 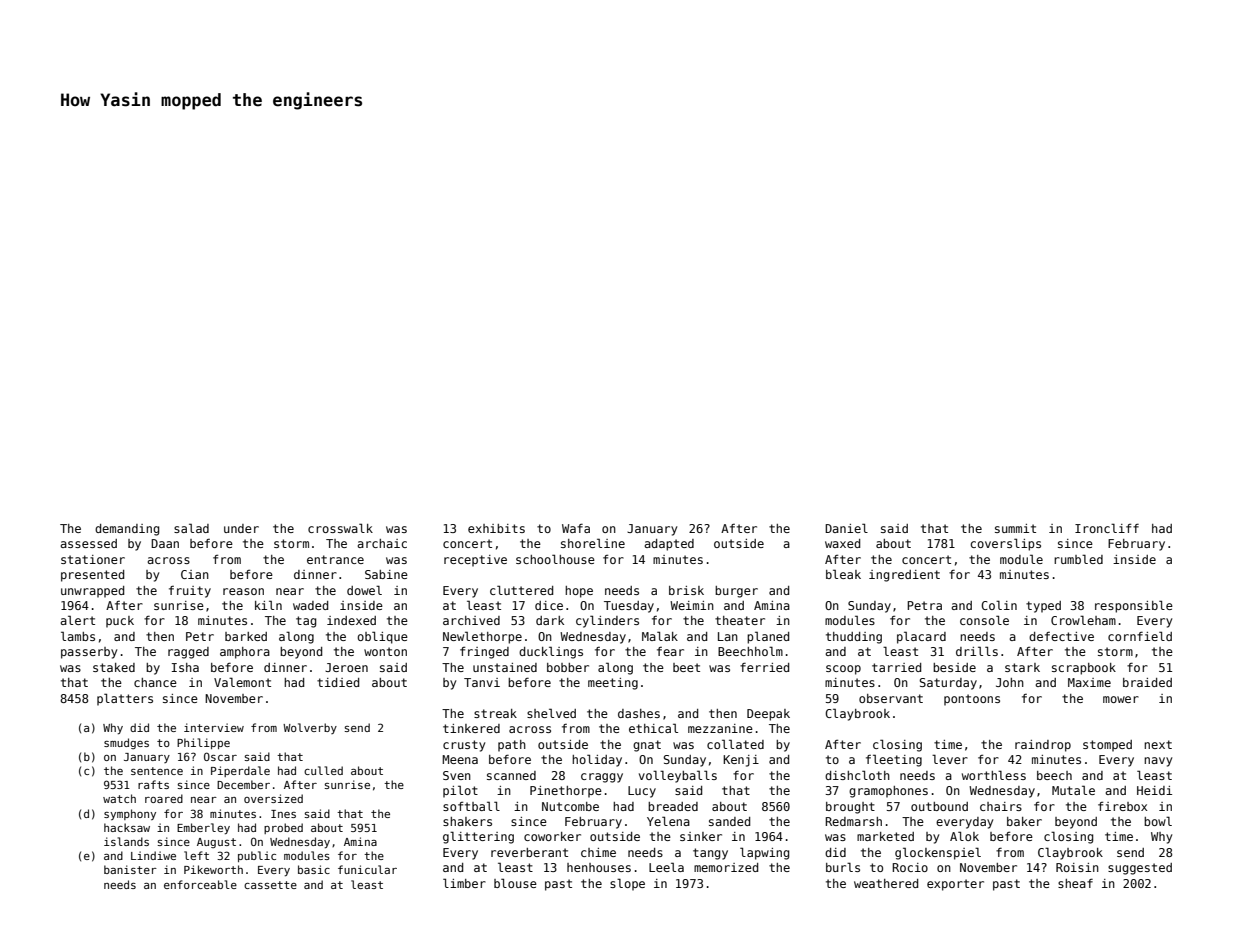 What do you see at coordinates (505, 667) in the screenshot?
I see `unstained` at bounding box center [505, 667].
